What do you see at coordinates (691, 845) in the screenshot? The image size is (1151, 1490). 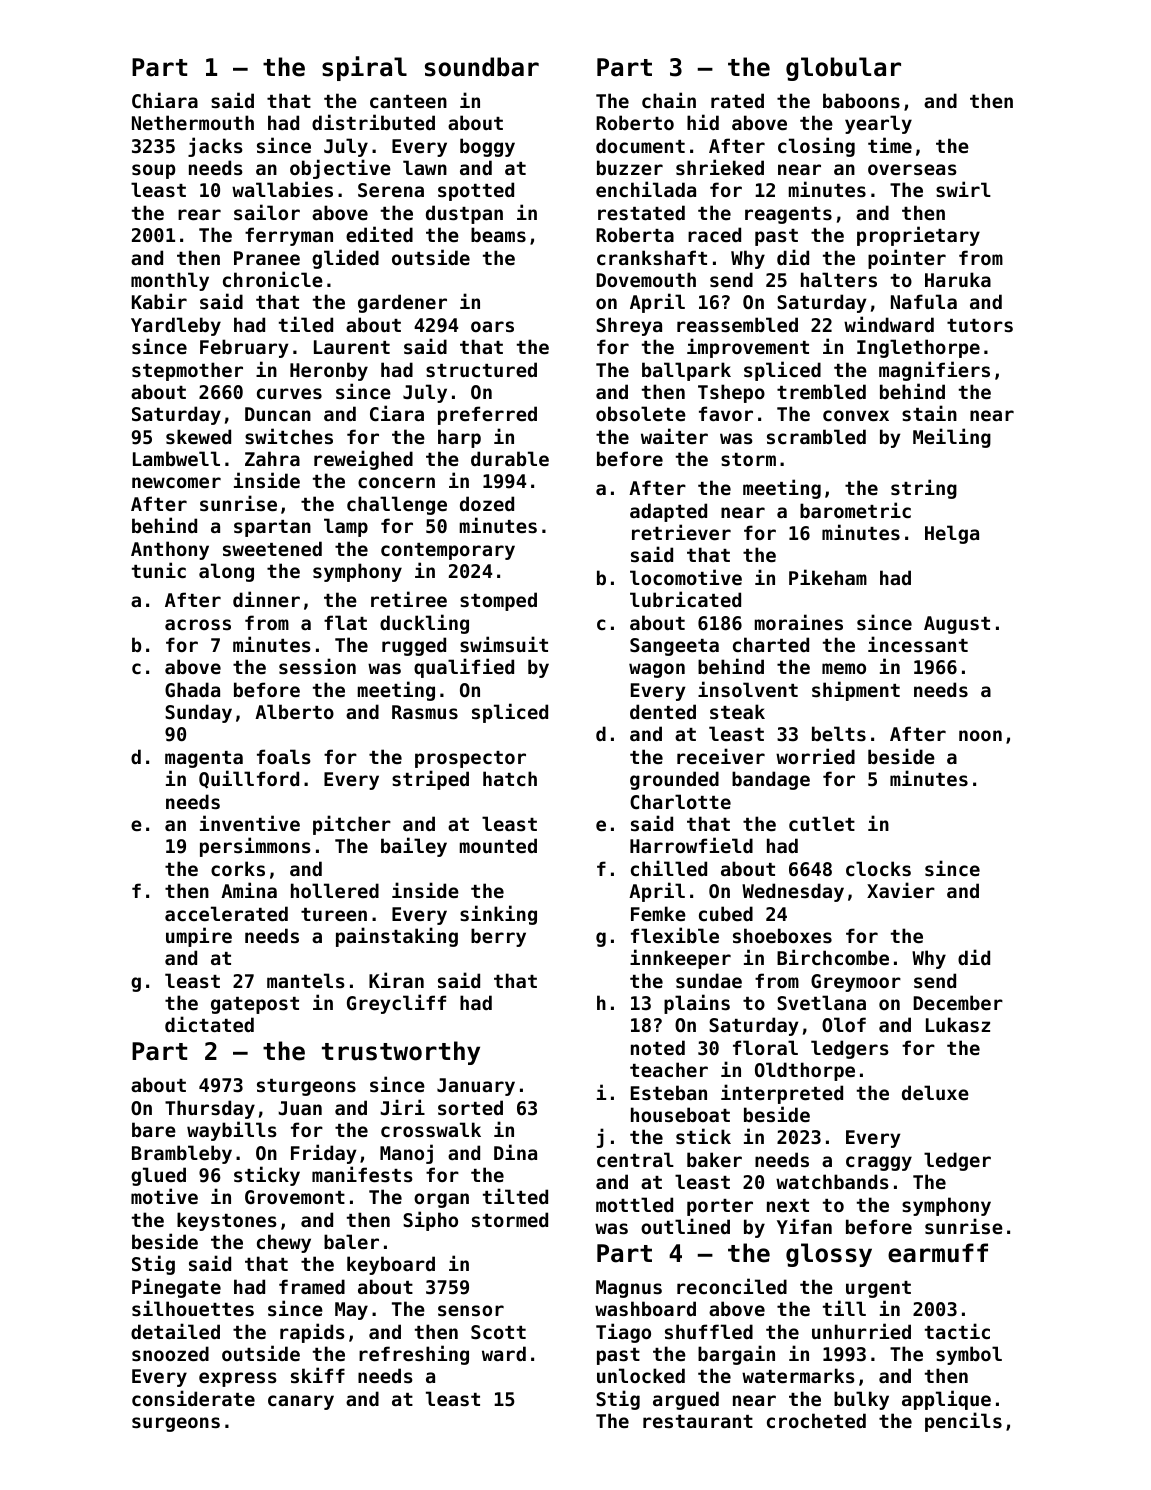 I see `Harrowfield` at bounding box center [691, 845].
